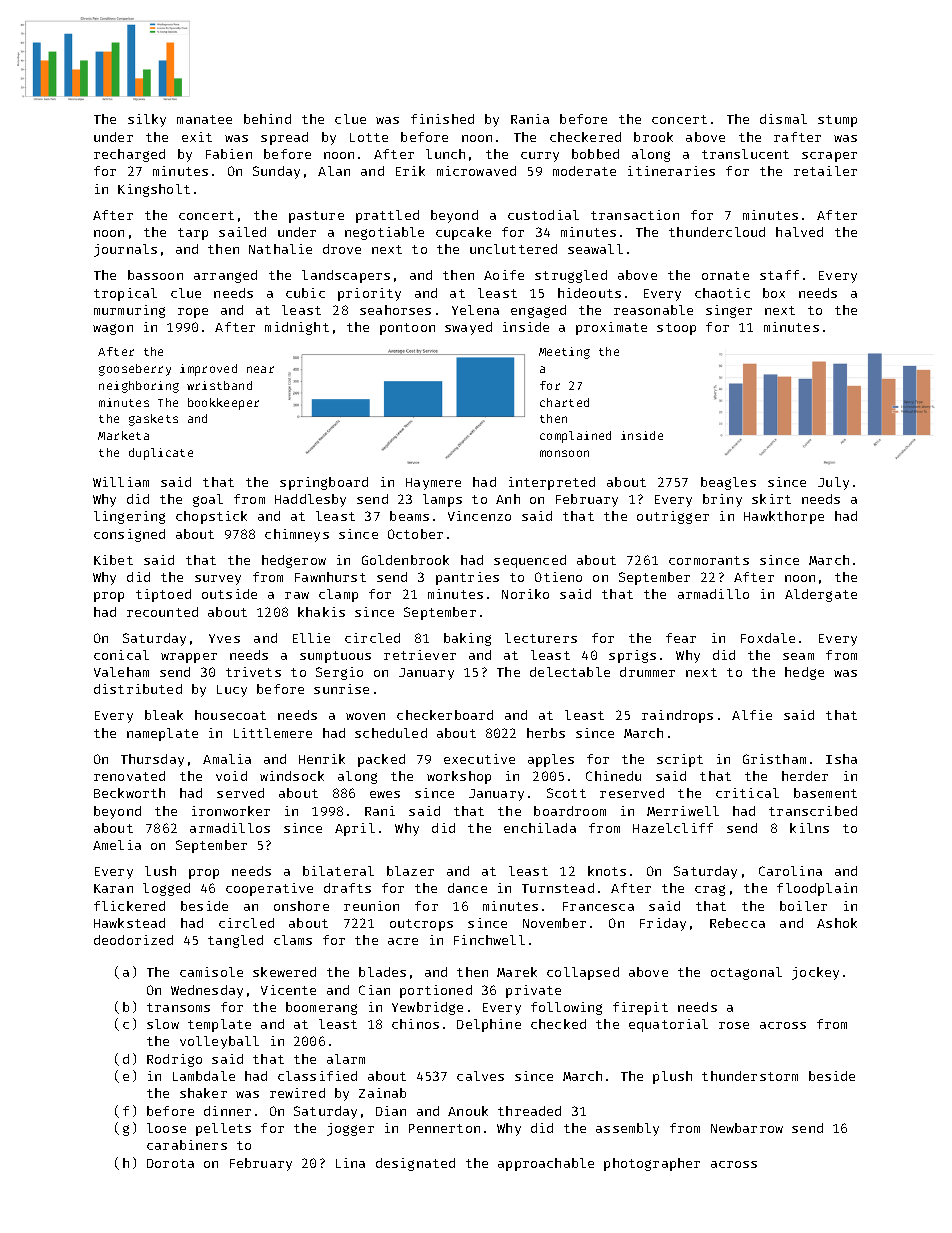  What do you see at coordinates (384, 233) in the image?
I see `negotiable` at bounding box center [384, 233].
